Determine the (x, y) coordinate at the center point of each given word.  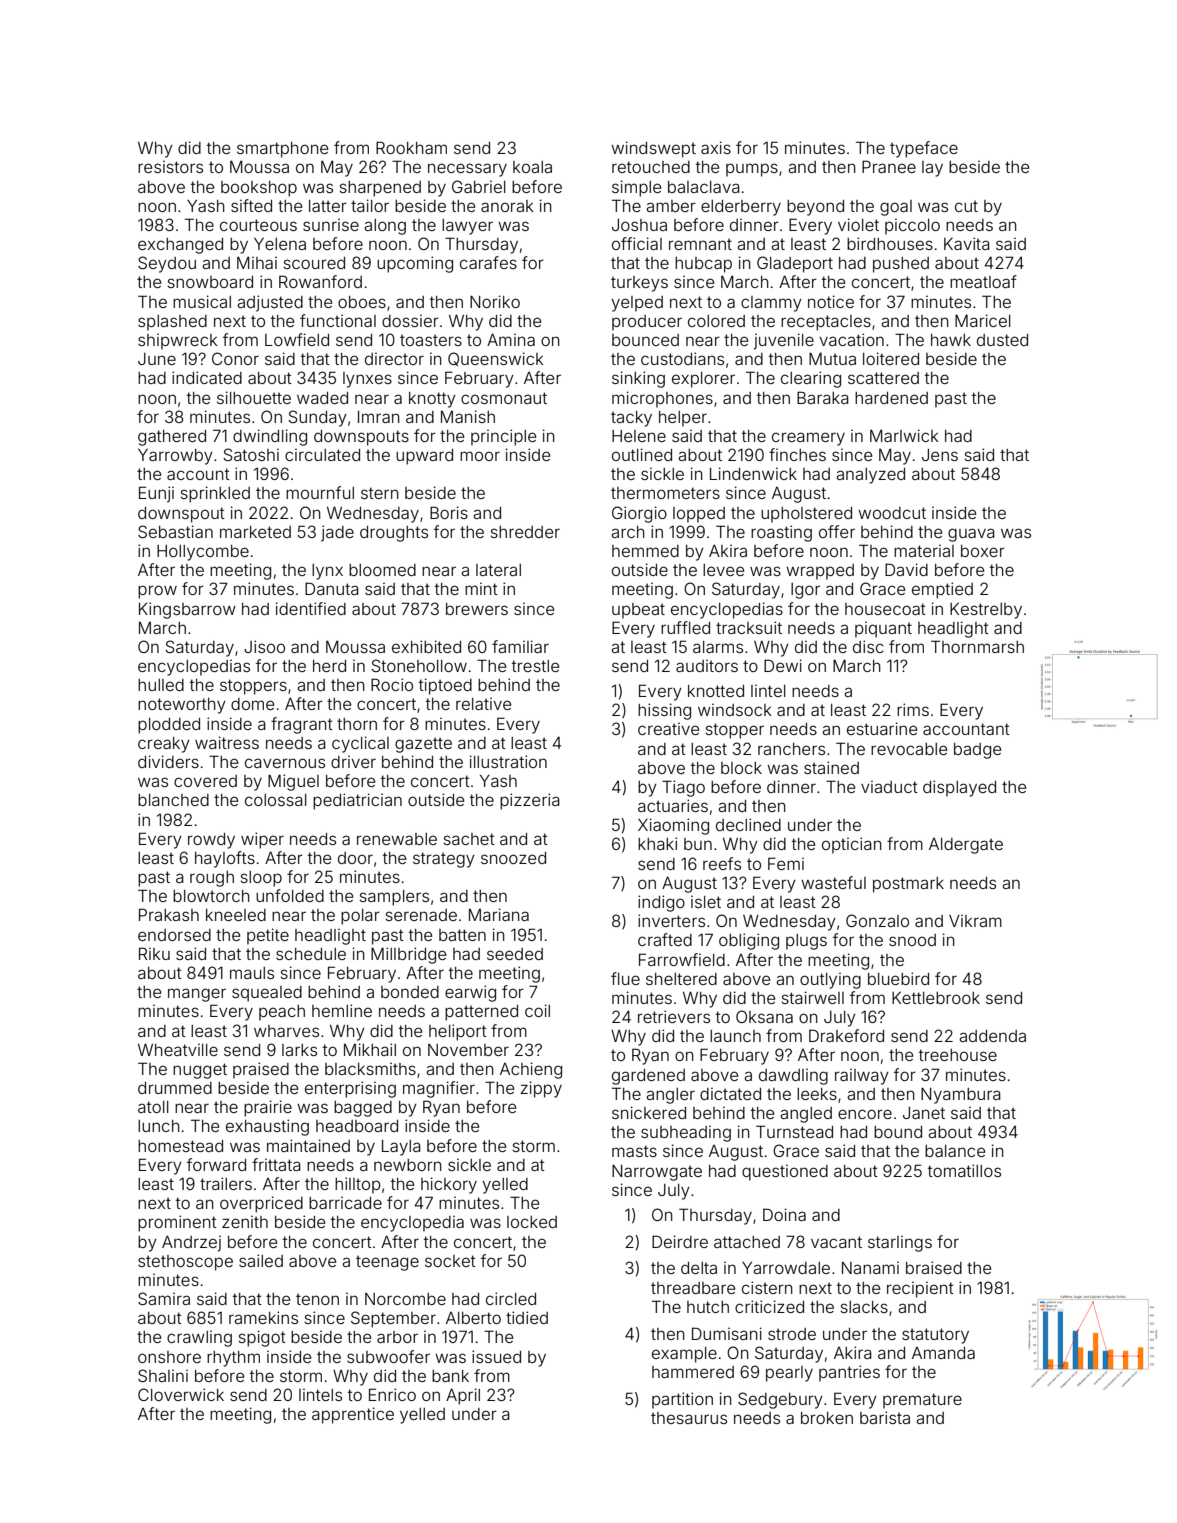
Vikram (975, 921)
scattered (883, 378)
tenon (317, 1299)
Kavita (967, 243)
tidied (527, 1317)
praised (261, 1070)
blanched (173, 800)
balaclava (704, 187)
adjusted (270, 303)
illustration (508, 761)
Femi (786, 863)
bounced (645, 340)
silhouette (254, 397)
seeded (515, 954)
